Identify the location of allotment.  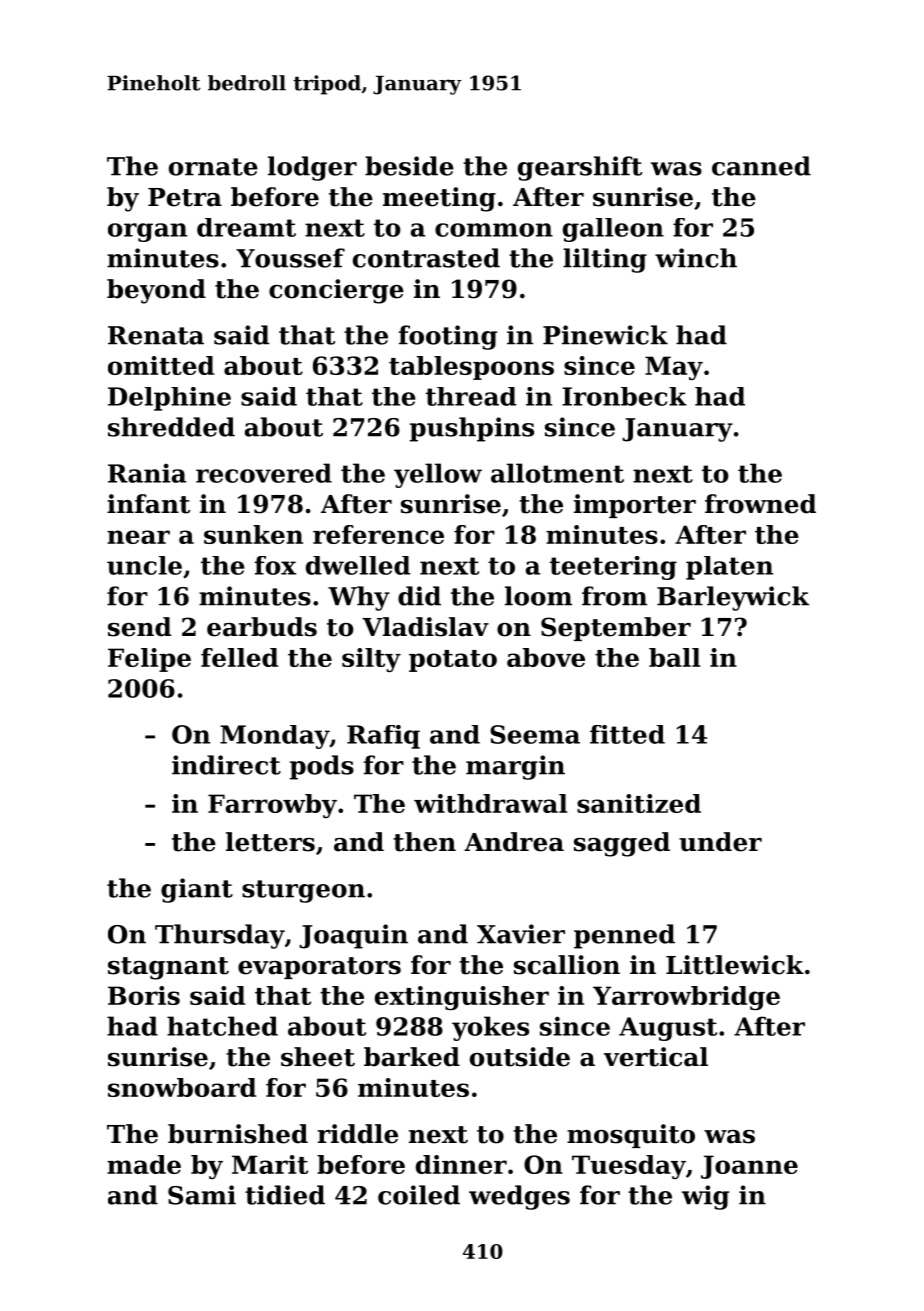
(557, 473).
